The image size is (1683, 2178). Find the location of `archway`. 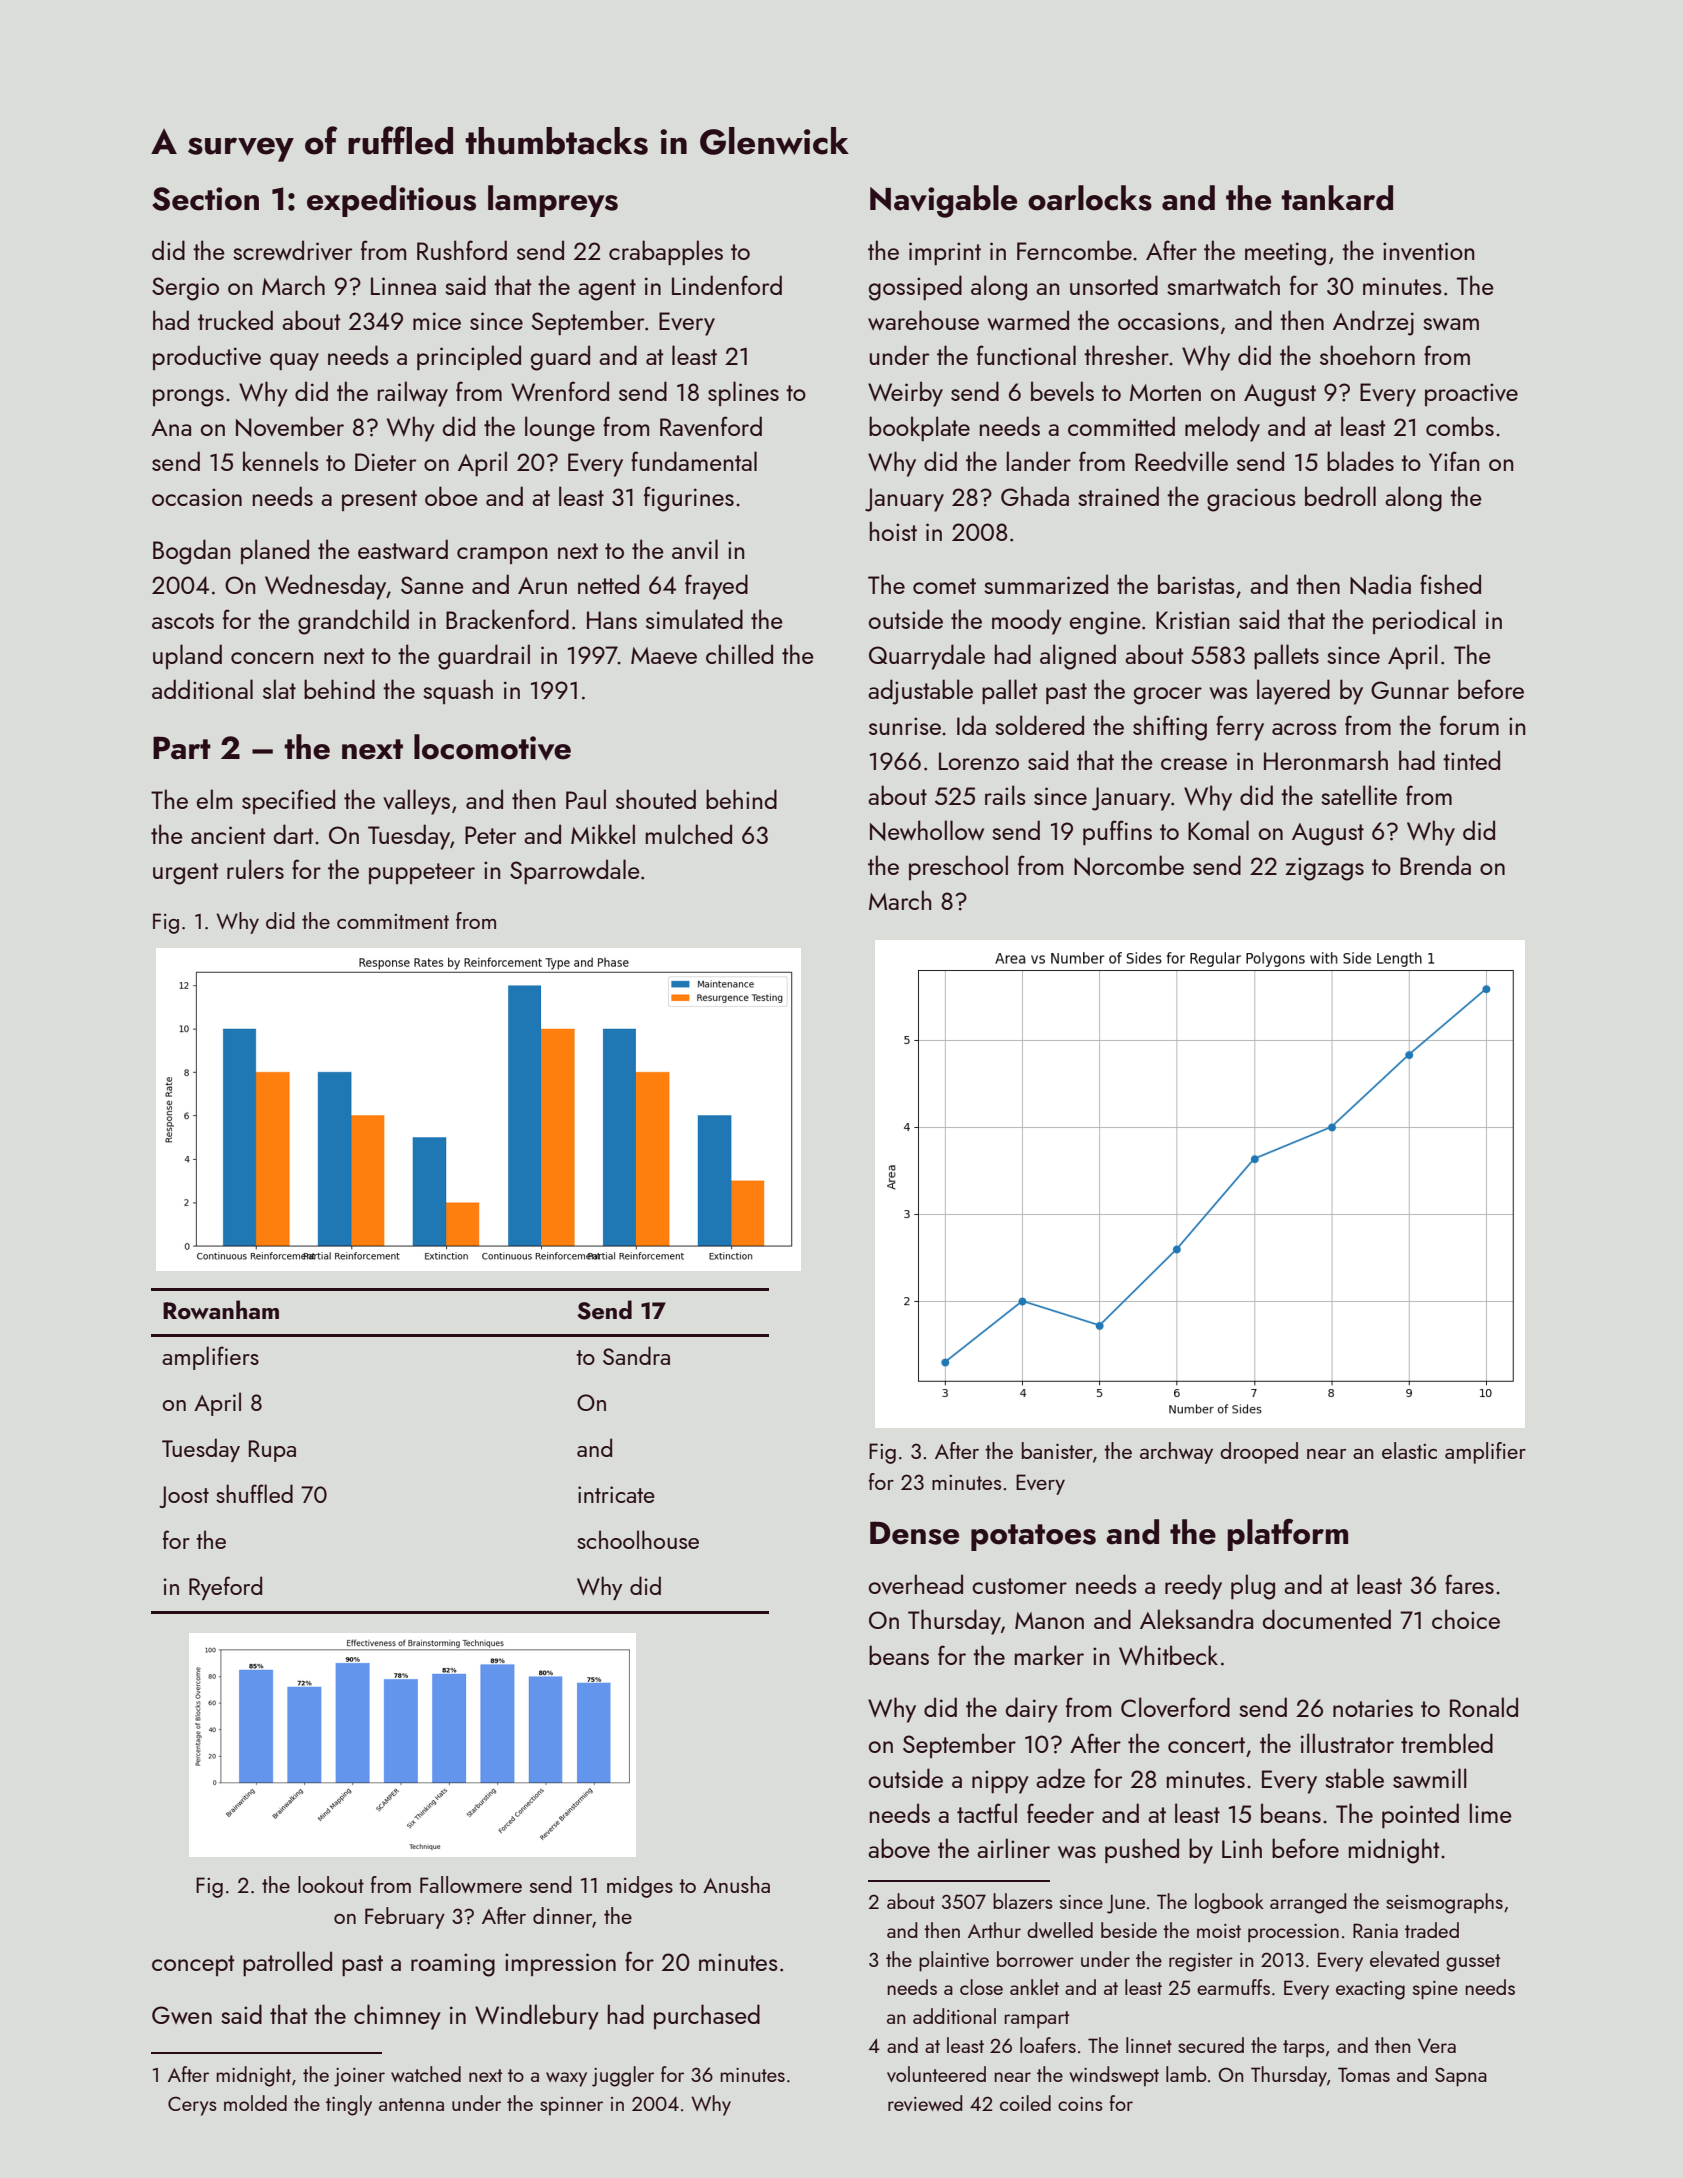

archway is located at coordinates (1176, 1453).
